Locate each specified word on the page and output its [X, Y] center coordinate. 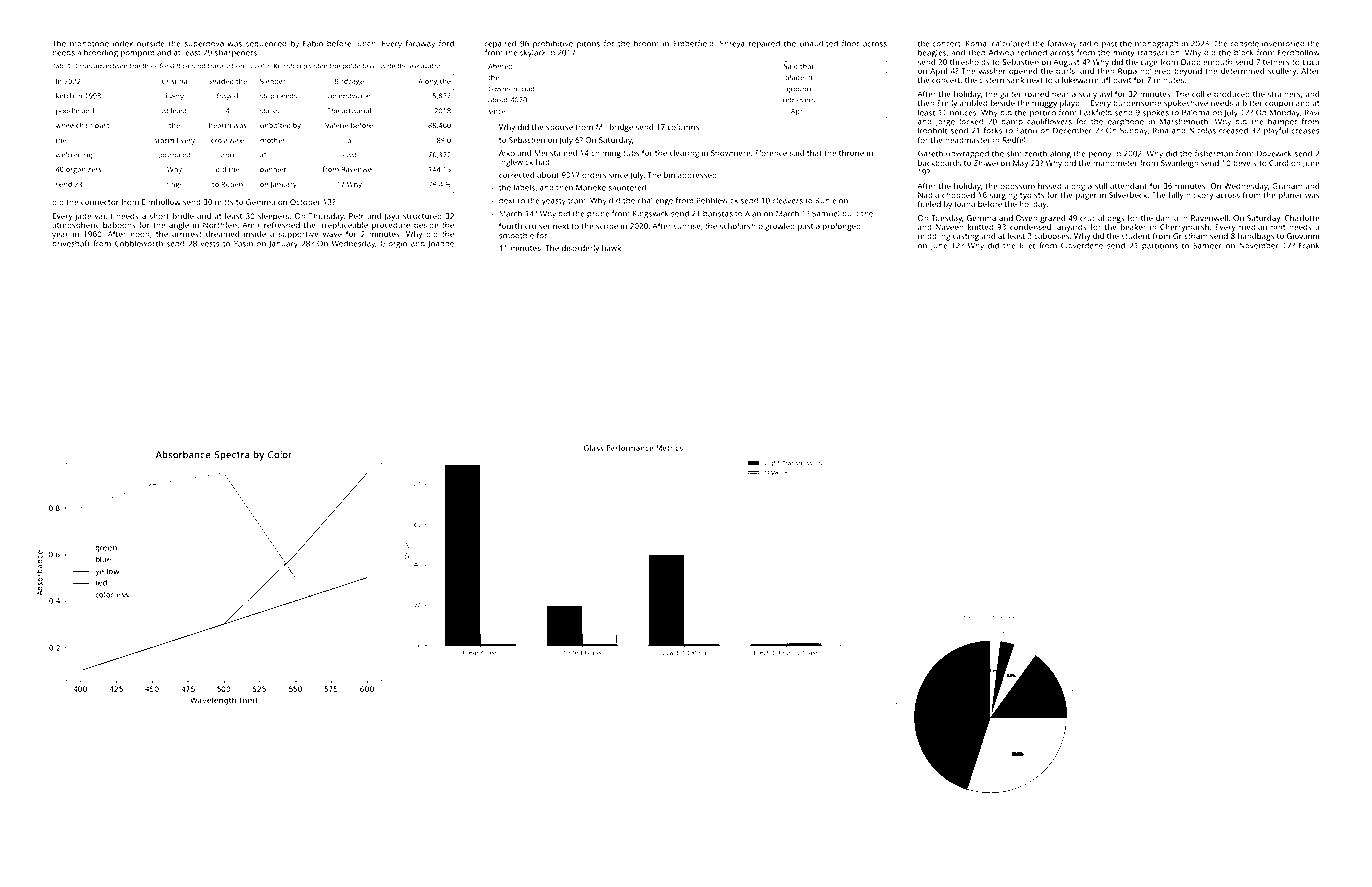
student [1135, 236]
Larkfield [1096, 112]
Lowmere [504, 89]
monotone [89, 44]
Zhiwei [986, 163]
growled [780, 227]
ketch [65, 96]
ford [446, 43]
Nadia [928, 195]
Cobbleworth [139, 243]
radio [1089, 43]
